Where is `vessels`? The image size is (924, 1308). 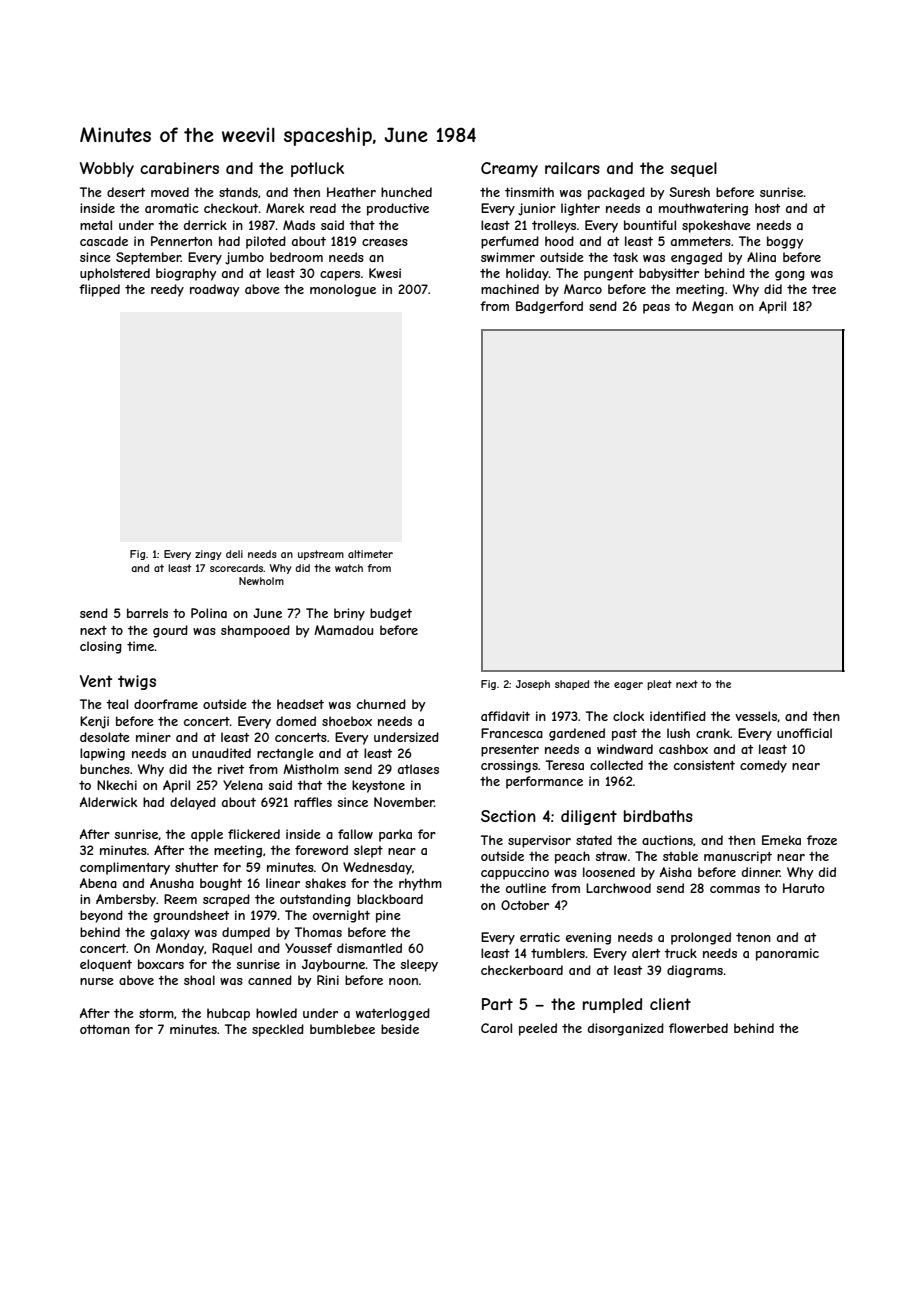 vessels is located at coordinates (756, 716).
